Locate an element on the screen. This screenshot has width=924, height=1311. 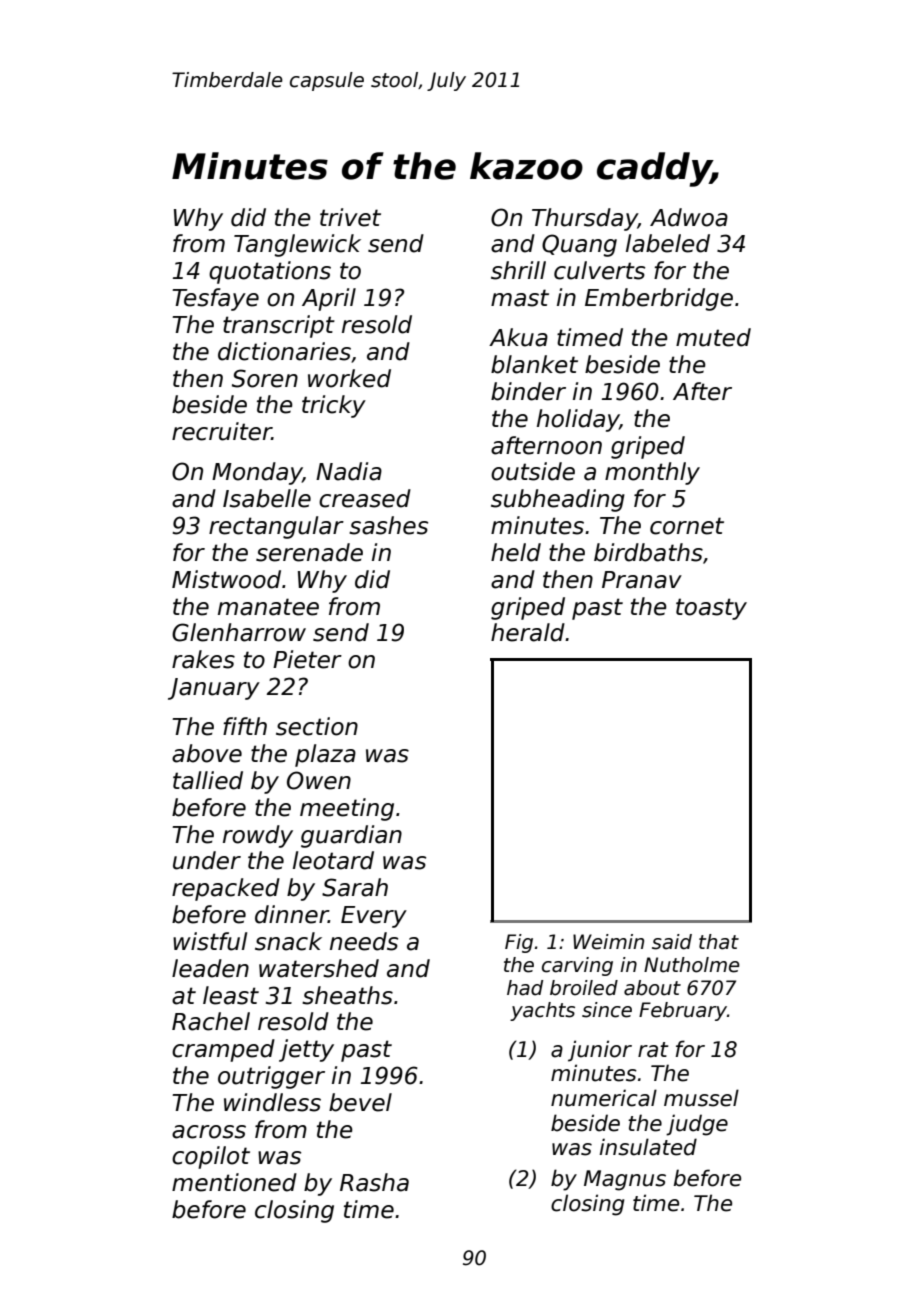
Thursday is located at coordinates (585, 219).
